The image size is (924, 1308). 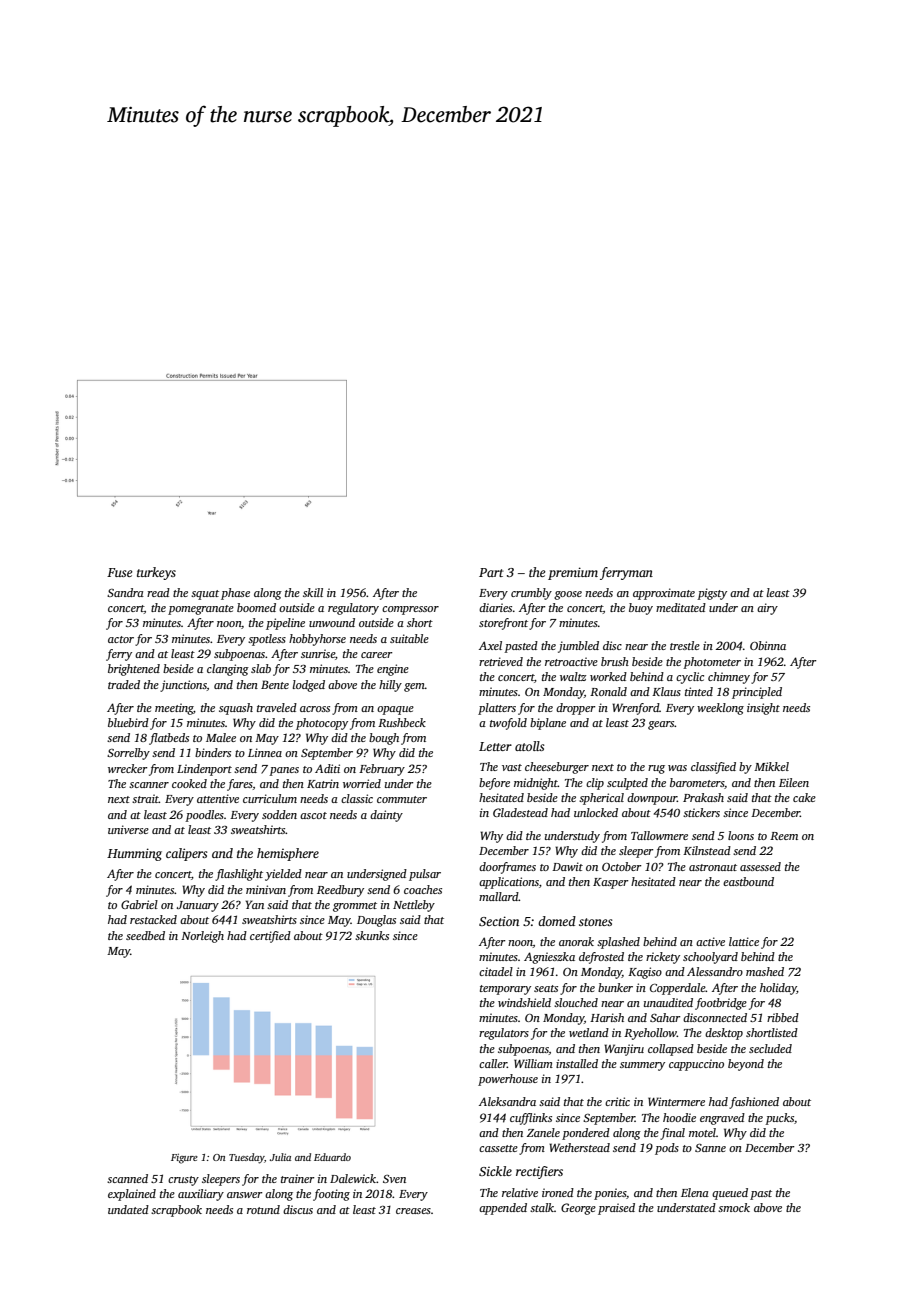 I want to click on scanned, so click(x=127, y=1178).
